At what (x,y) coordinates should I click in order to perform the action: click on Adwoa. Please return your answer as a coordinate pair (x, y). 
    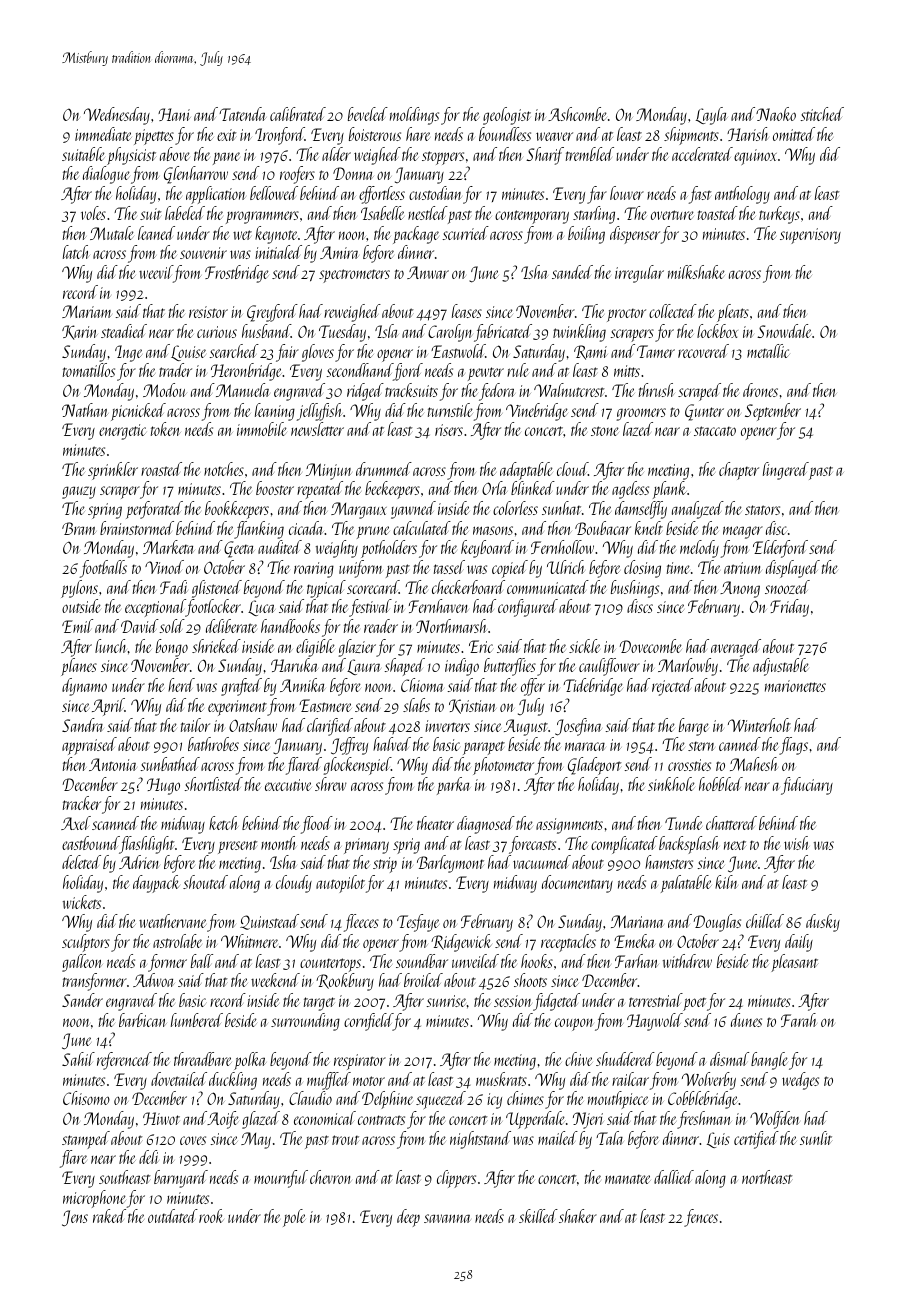
    Looking at the image, I should click on (154, 980).
